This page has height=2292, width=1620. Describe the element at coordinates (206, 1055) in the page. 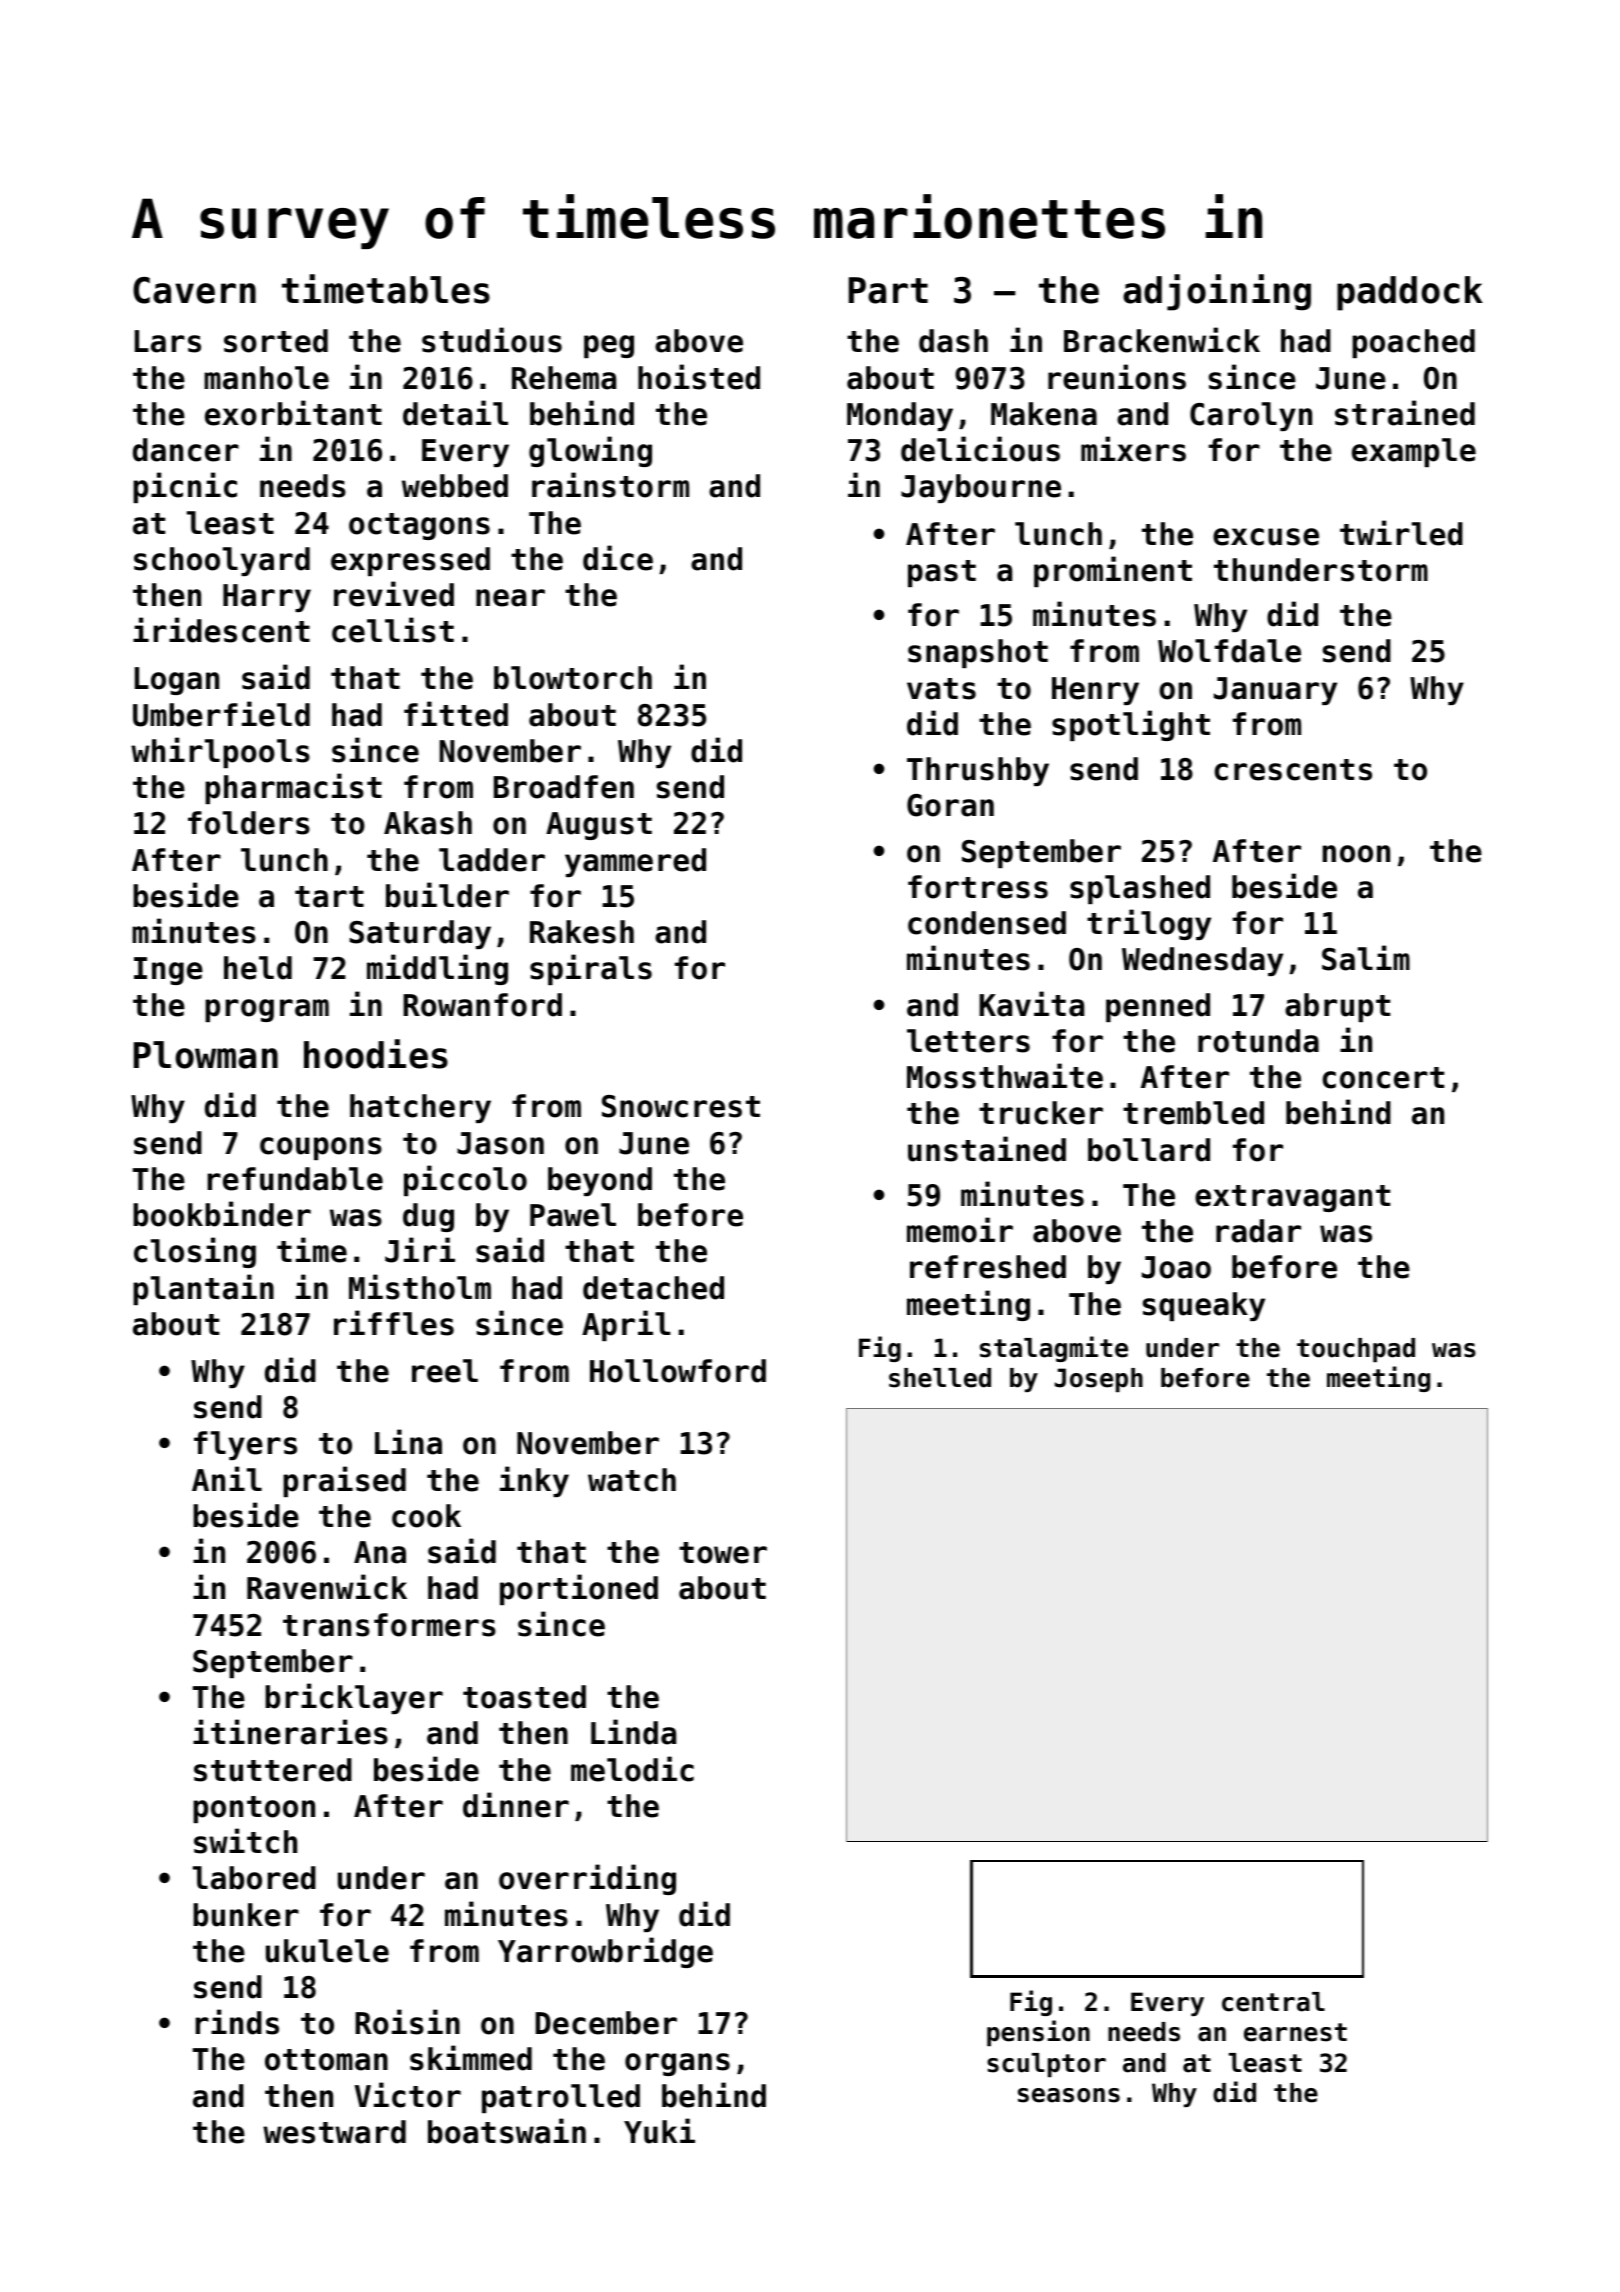

I see `Plowman` at that location.
